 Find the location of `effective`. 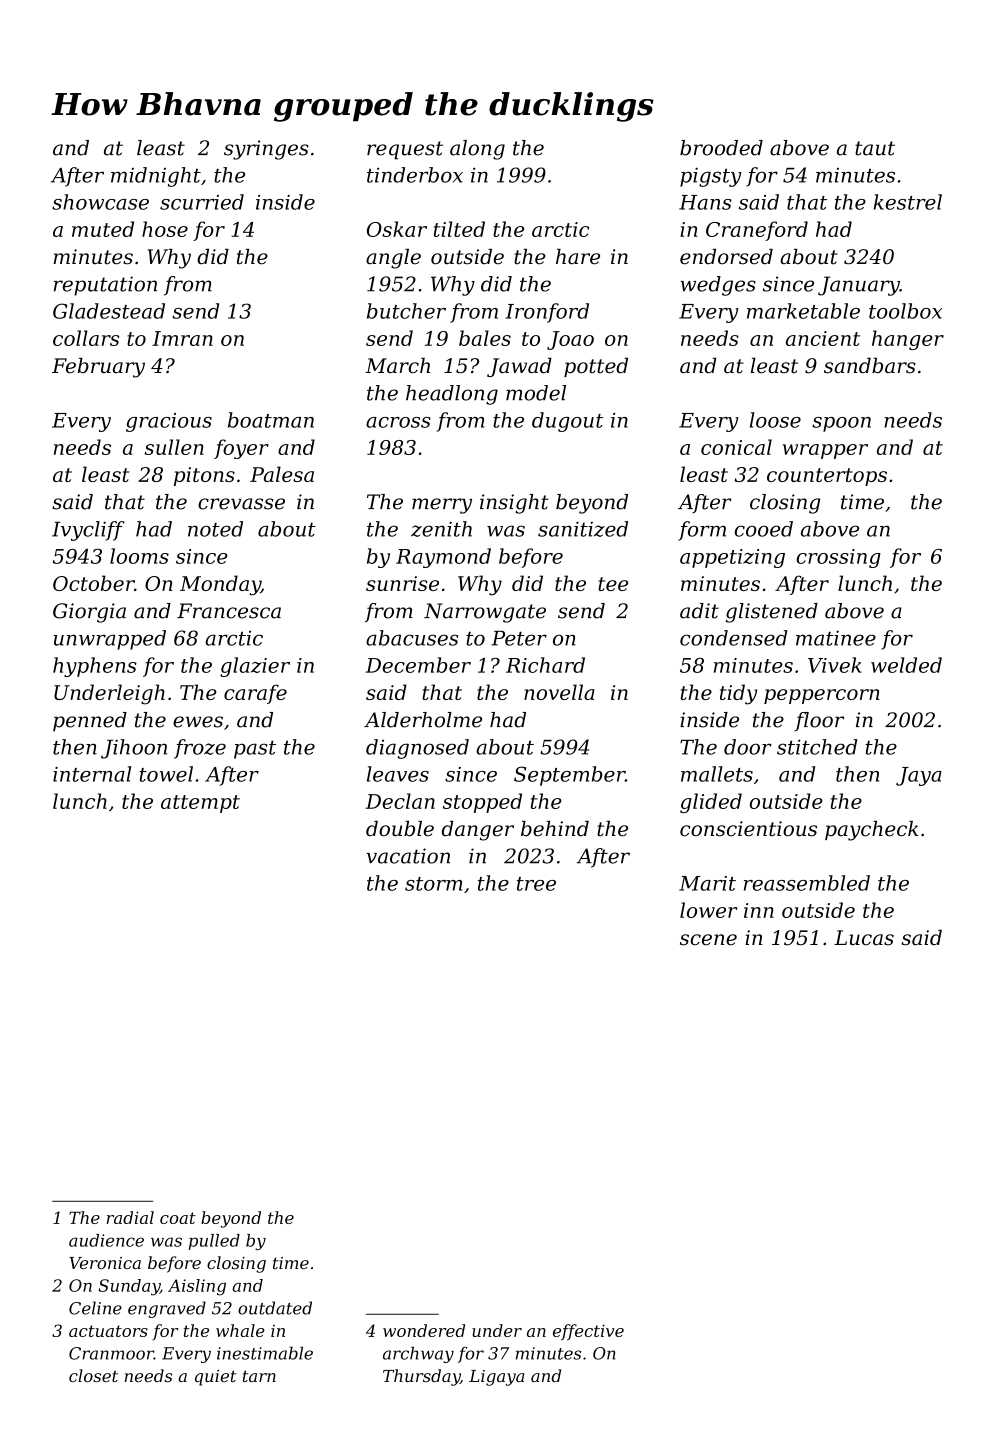

effective is located at coordinates (588, 1332).
